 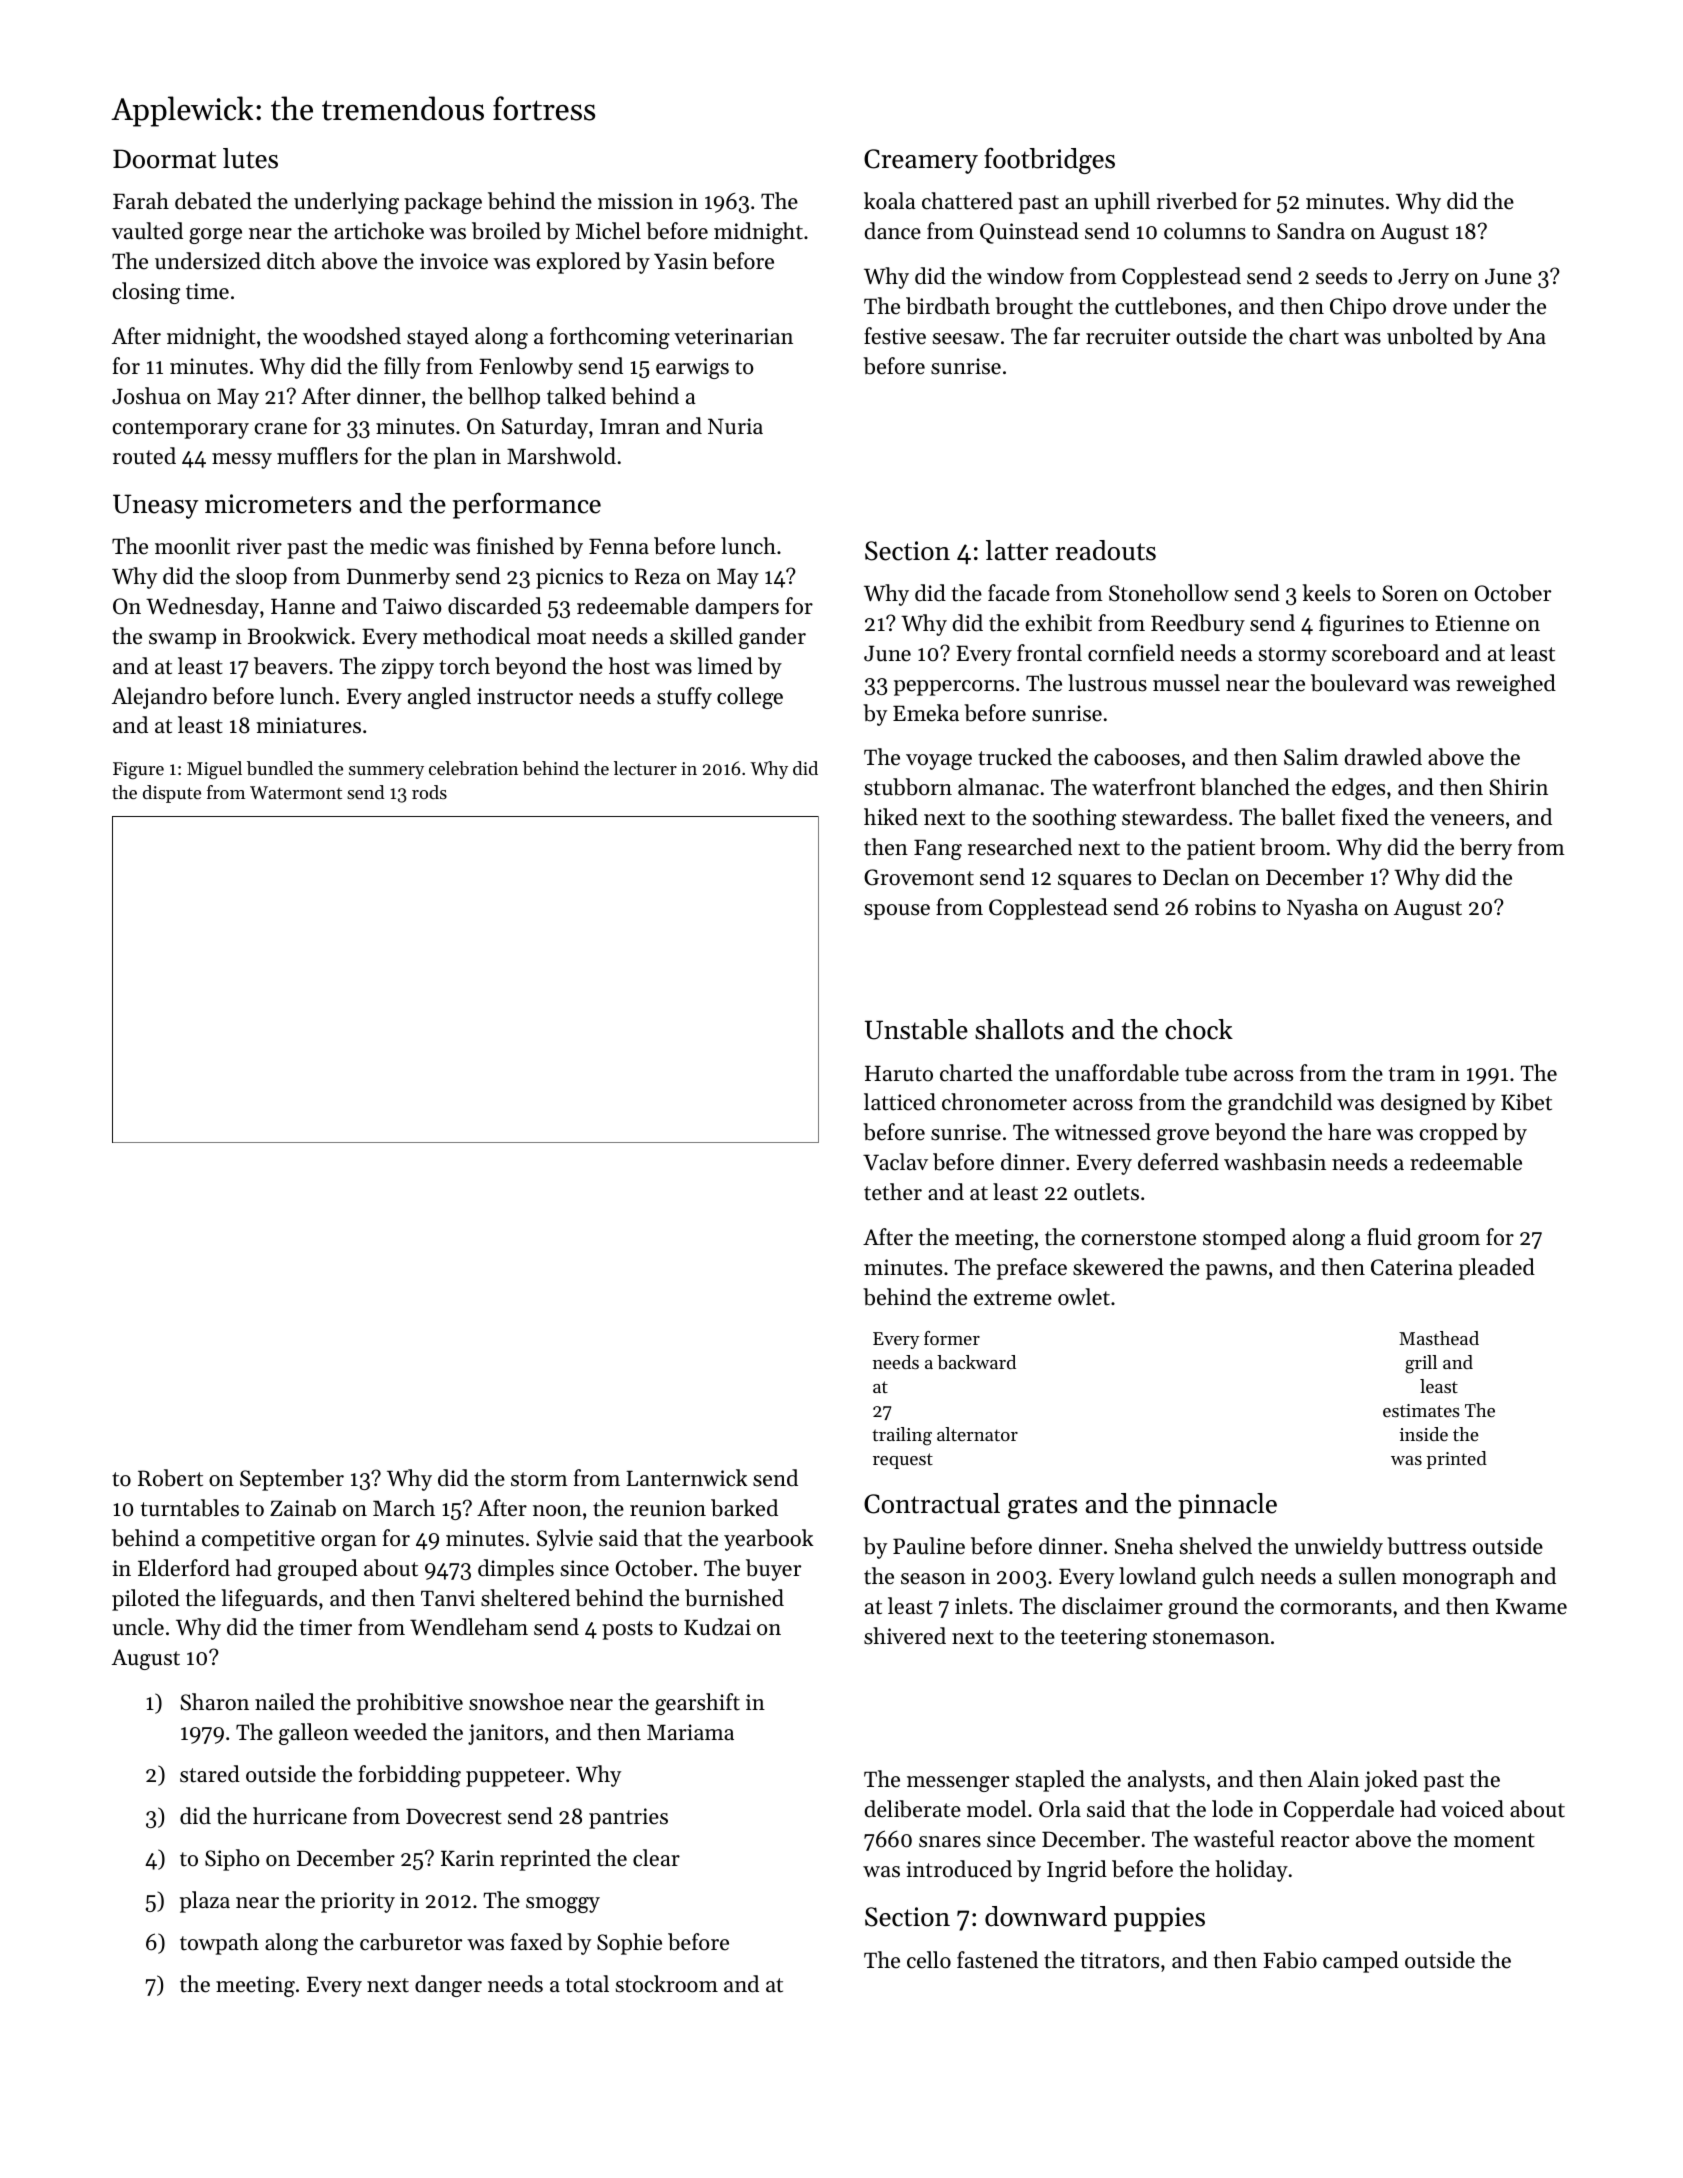 What do you see at coordinates (318, 1570) in the document?
I see `grouped` at bounding box center [318, 1570].
